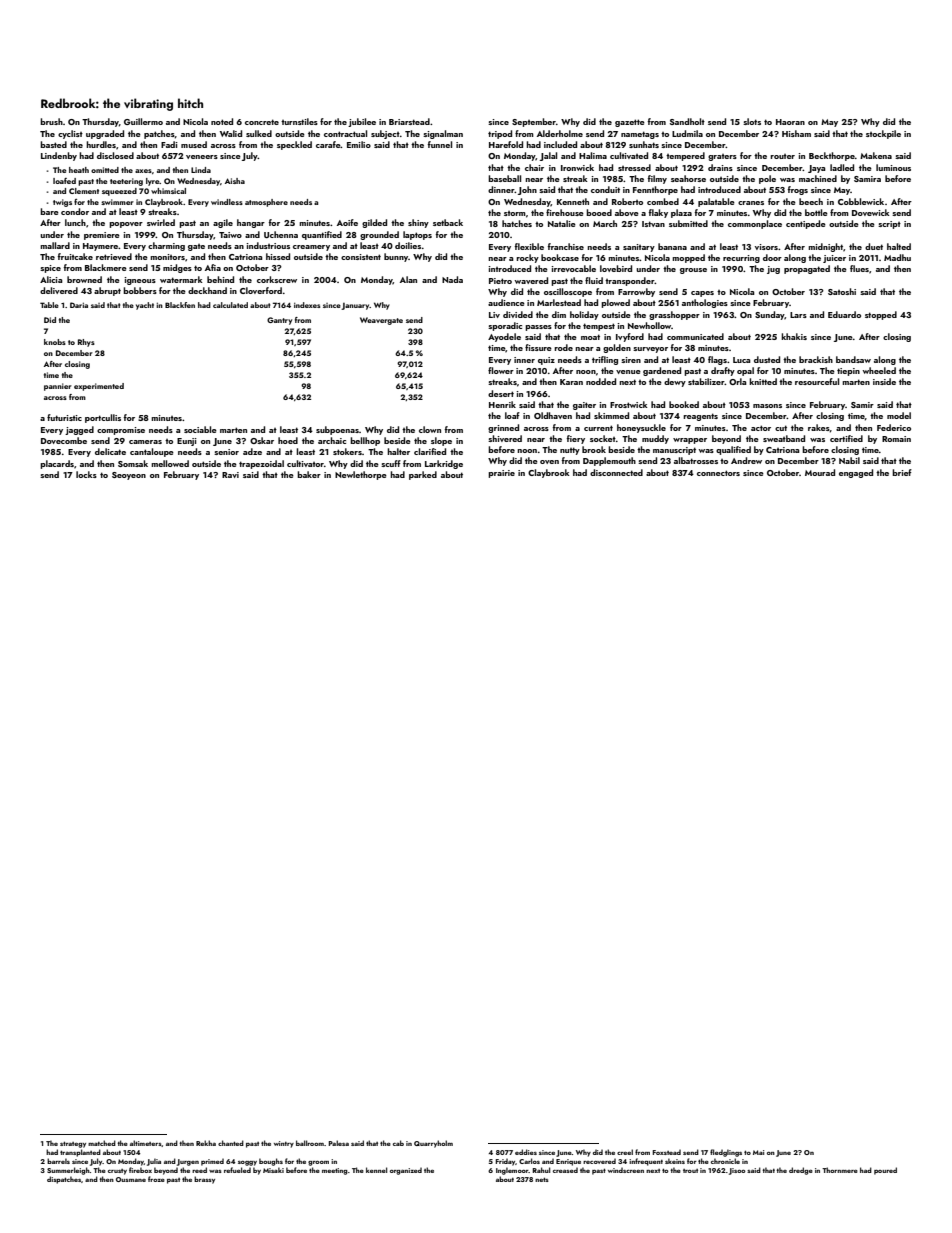 The height and width of the page is (1233, 952). Describe the element at coordinates (883, 134) in the page. I see `stockpile` at that location.
